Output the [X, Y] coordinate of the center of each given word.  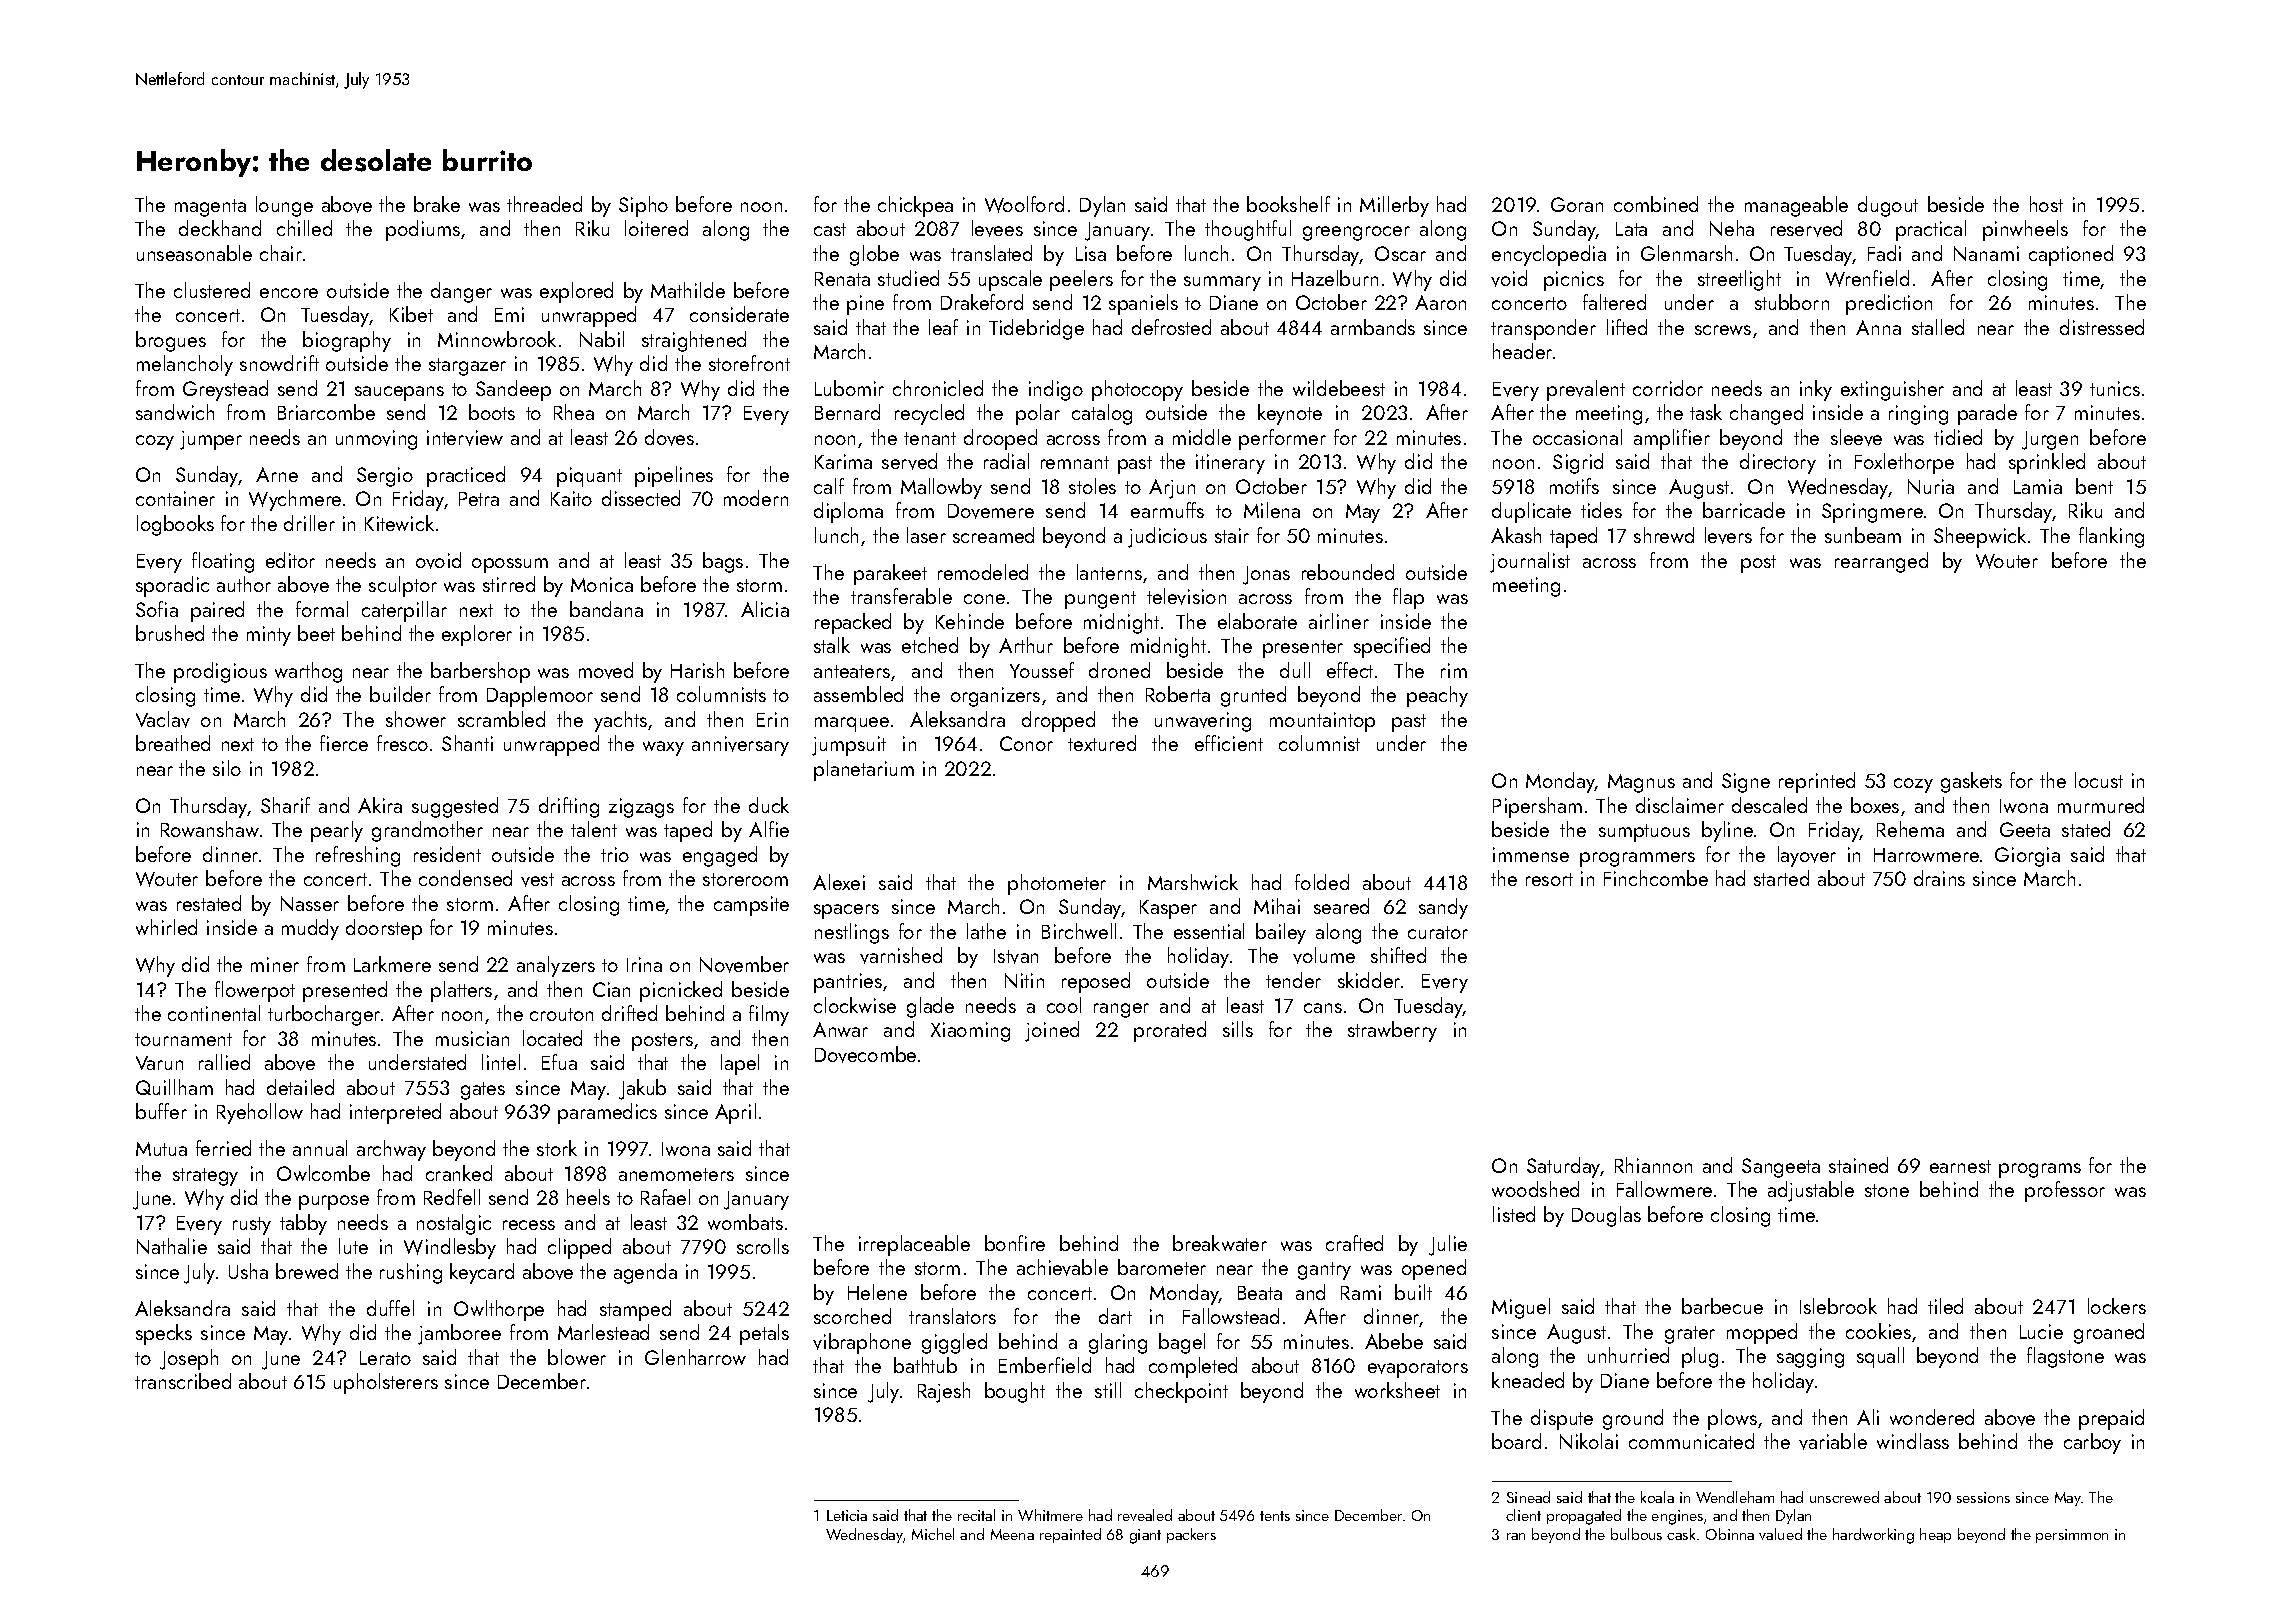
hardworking [1873, 1536]
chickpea [915, 206]
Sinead [1528, 1497]
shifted [1398, 955]
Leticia [847, 1515]
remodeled [983, 572]
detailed [300, 1087]
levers [1728, 535]
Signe [1746, 783]
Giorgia [2027, 857]
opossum [510, 565]
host [2046, 204]
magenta [210, 208]
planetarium [864, 770]
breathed [173, 743]
